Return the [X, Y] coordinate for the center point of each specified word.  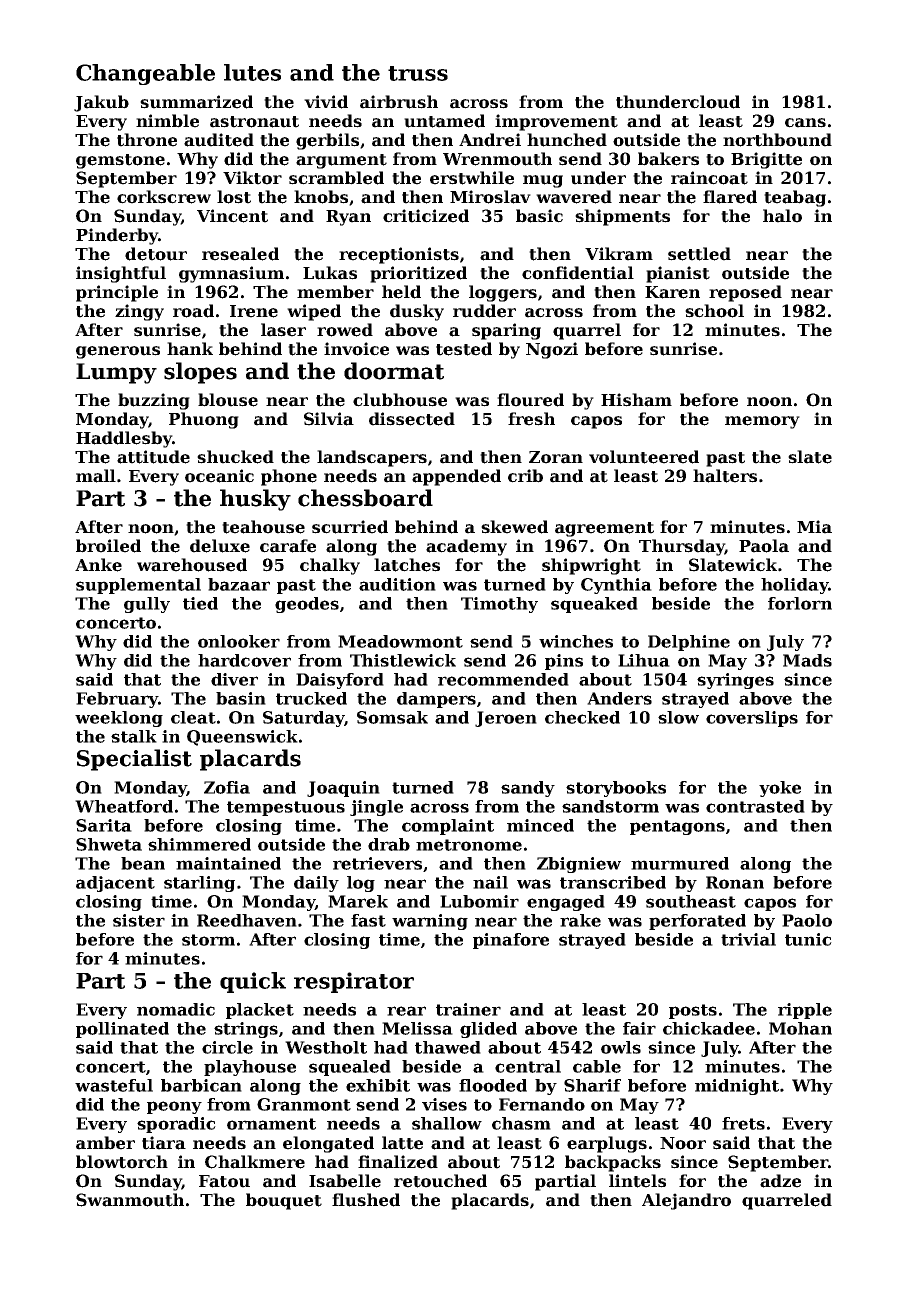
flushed [366, 1200]
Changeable [145, 74]
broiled [108, 546]
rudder [484, 311]
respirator [354, 982]
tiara [164, 1143]
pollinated [122, 1030]
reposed [745, 293]
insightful [121, 274]
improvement [556, 122]
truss [418, 73]
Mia [814, 527]
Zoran [556, 457]
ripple [805, 1011]
